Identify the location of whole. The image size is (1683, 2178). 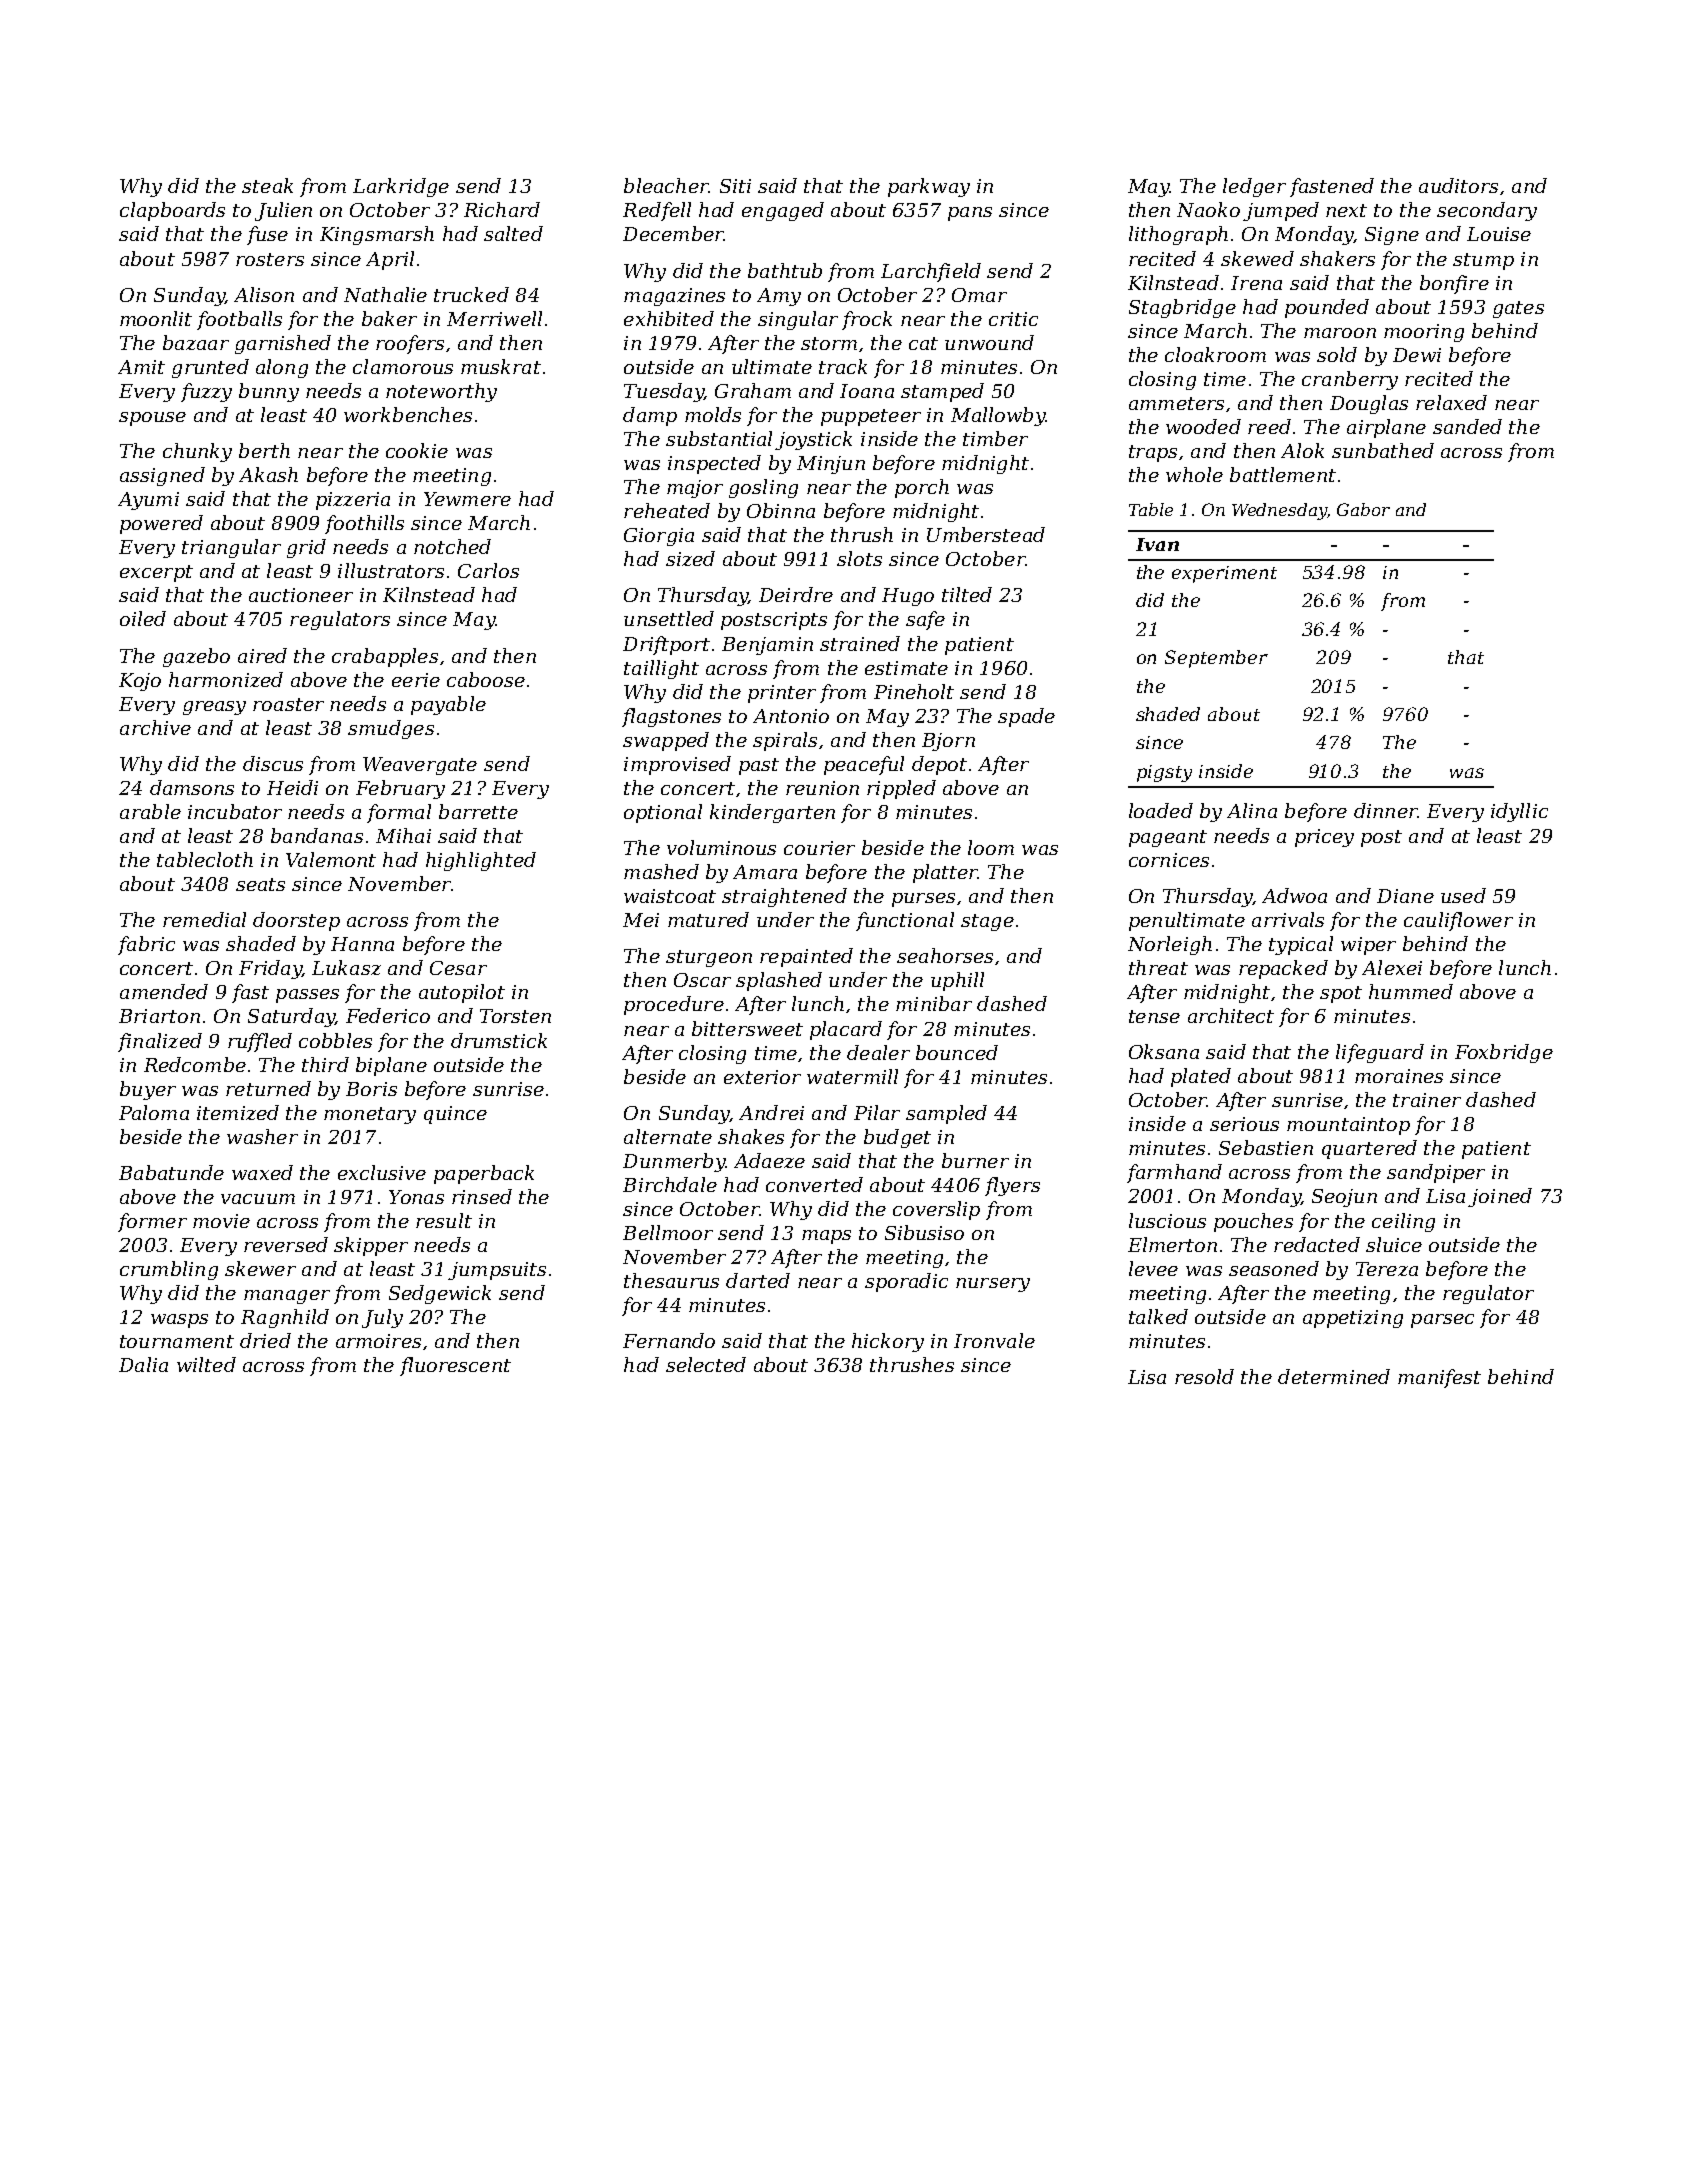
(1194, 474).
